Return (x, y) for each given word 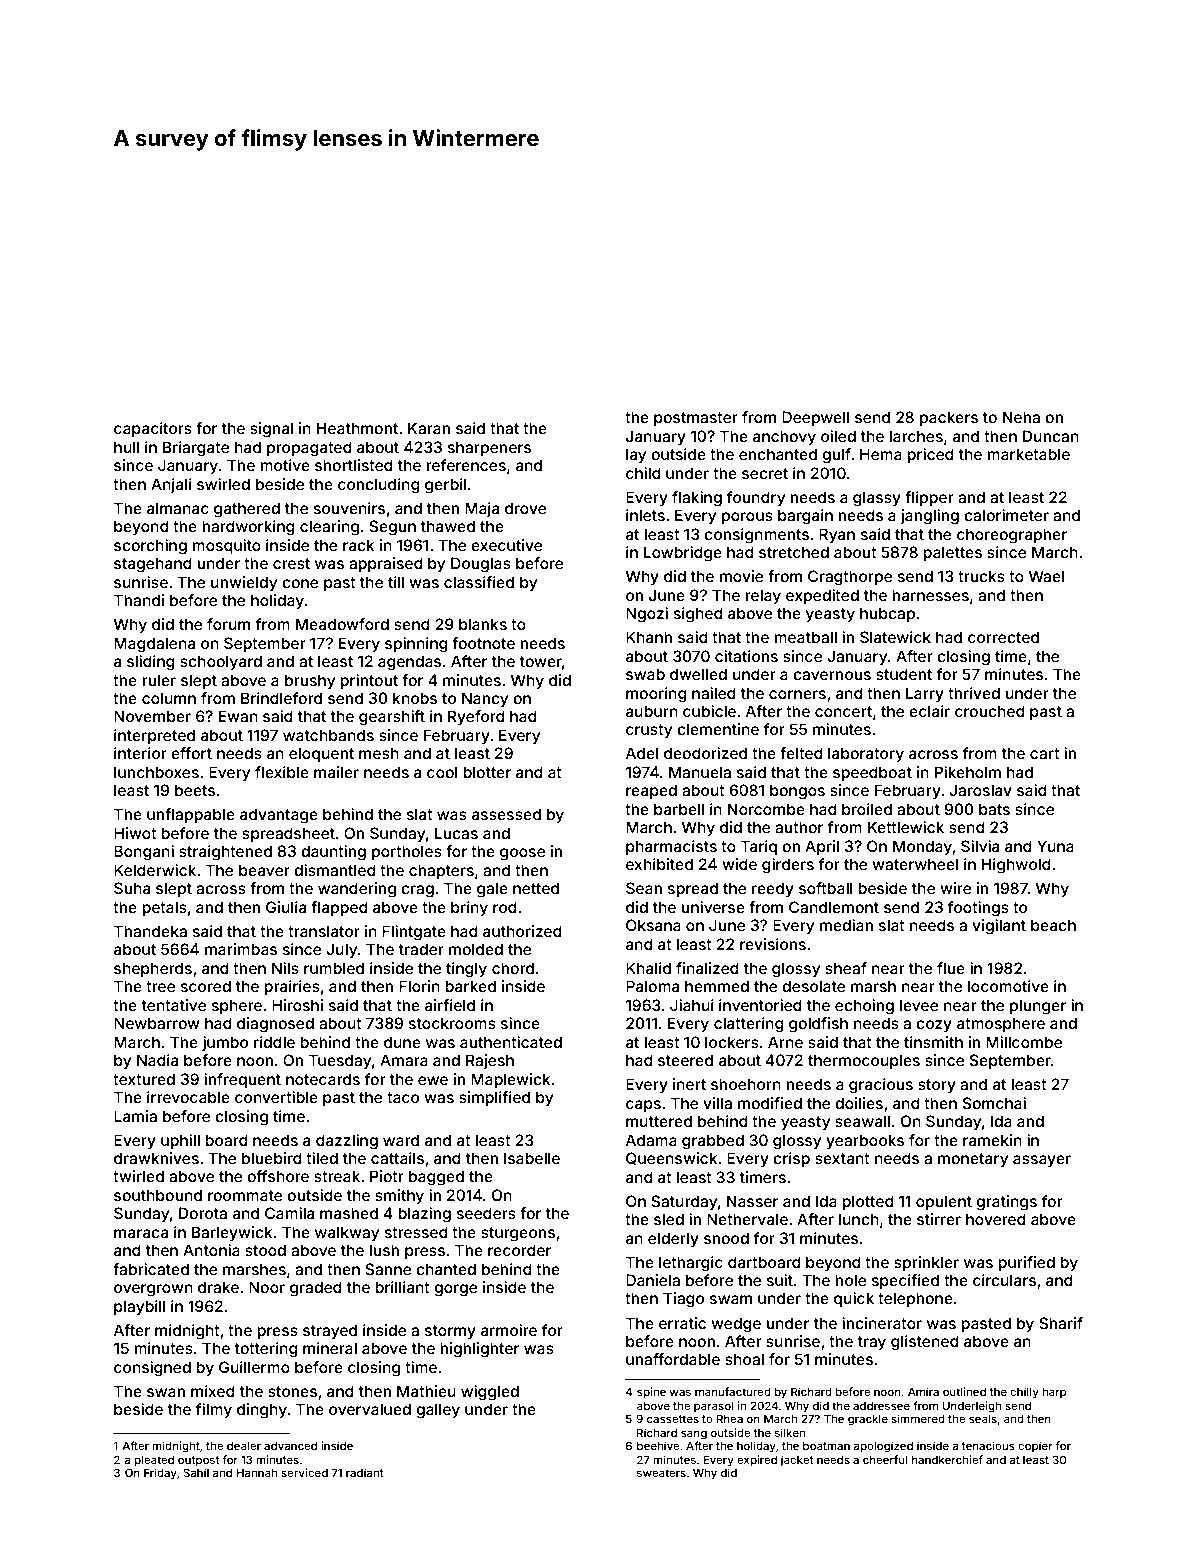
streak (337, 1176)
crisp (791, 1159)
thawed (448, 526)
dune (402, 1042)
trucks (981, 576)
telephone (915, 1299)
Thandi (139, 600)
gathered (247, 510)
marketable (1028, 454)
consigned (152, 1369)
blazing (424, 1215)
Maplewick (511, 1080)
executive (506, 545)
